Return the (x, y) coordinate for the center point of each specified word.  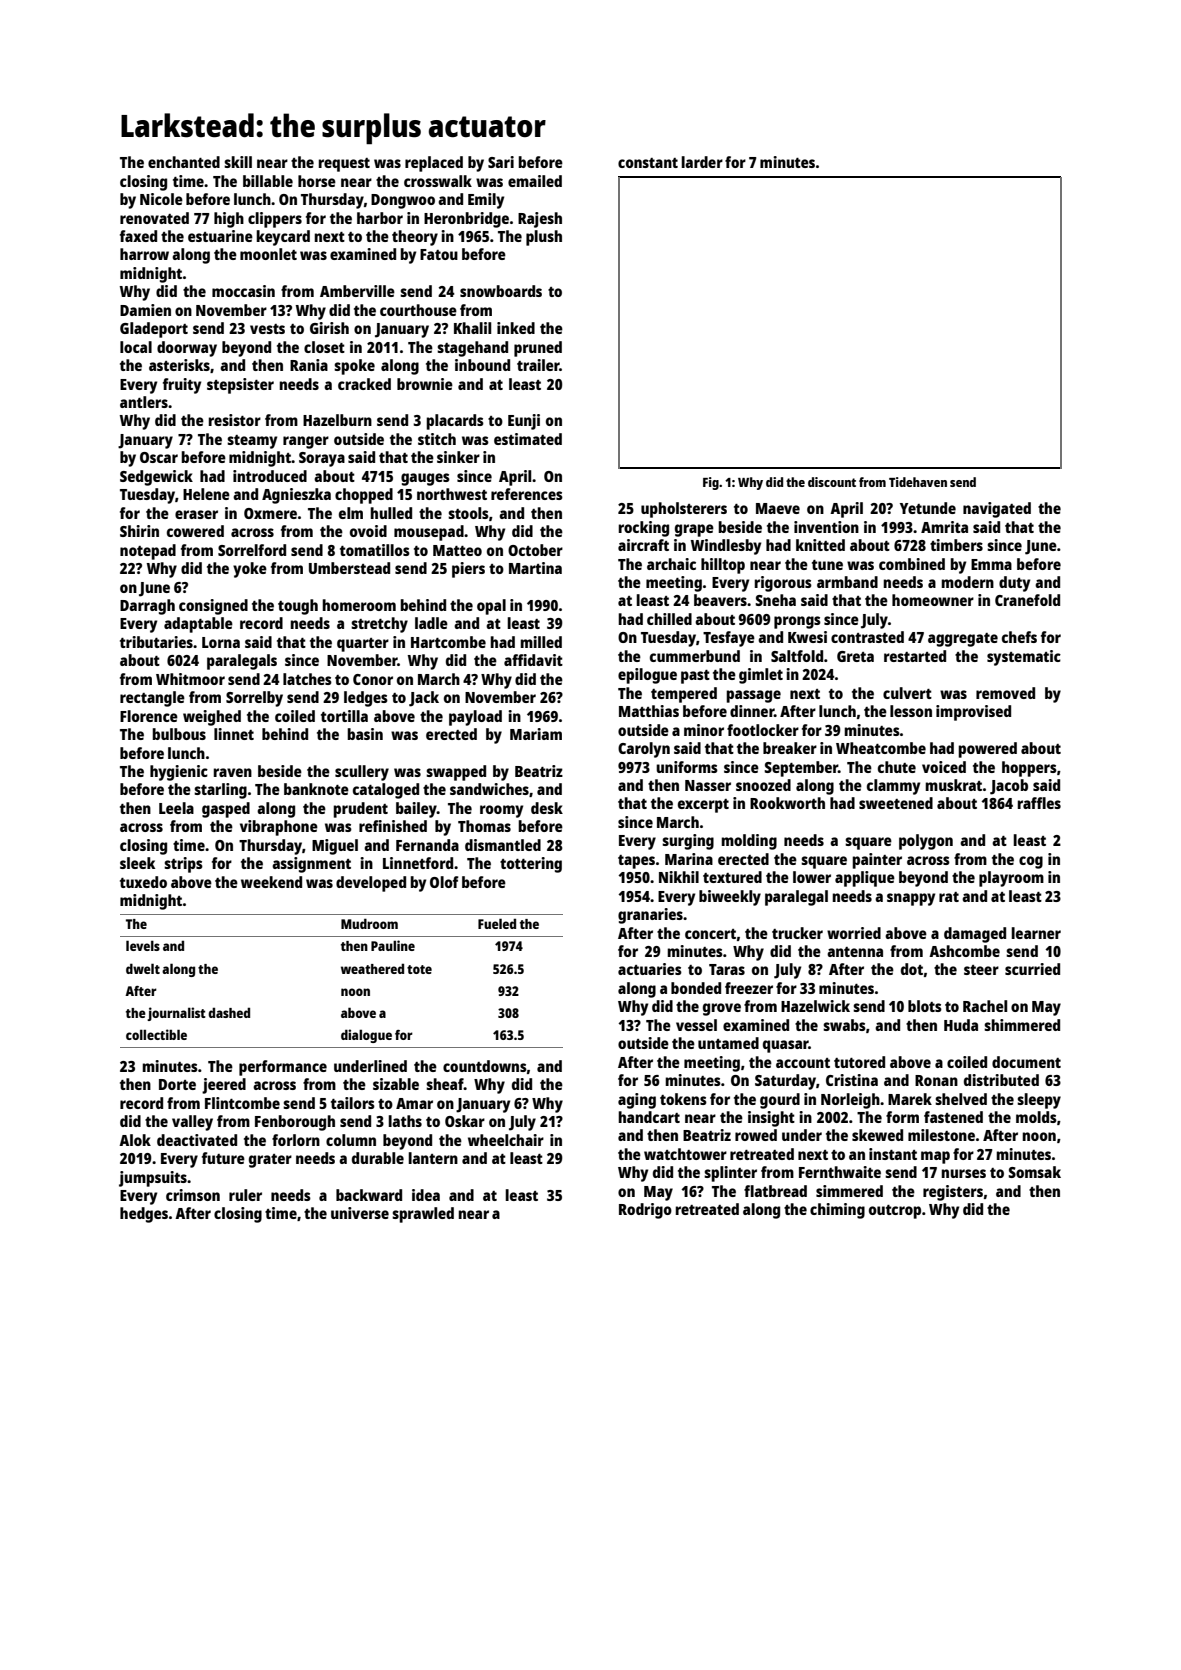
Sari (501, 162)
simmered (849, 1191)
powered (987, 750)
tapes (636, 862)
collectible (156, 1034)
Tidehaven (918, 482)
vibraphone (279, 828)
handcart (649, 1117)
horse (317, 181)
